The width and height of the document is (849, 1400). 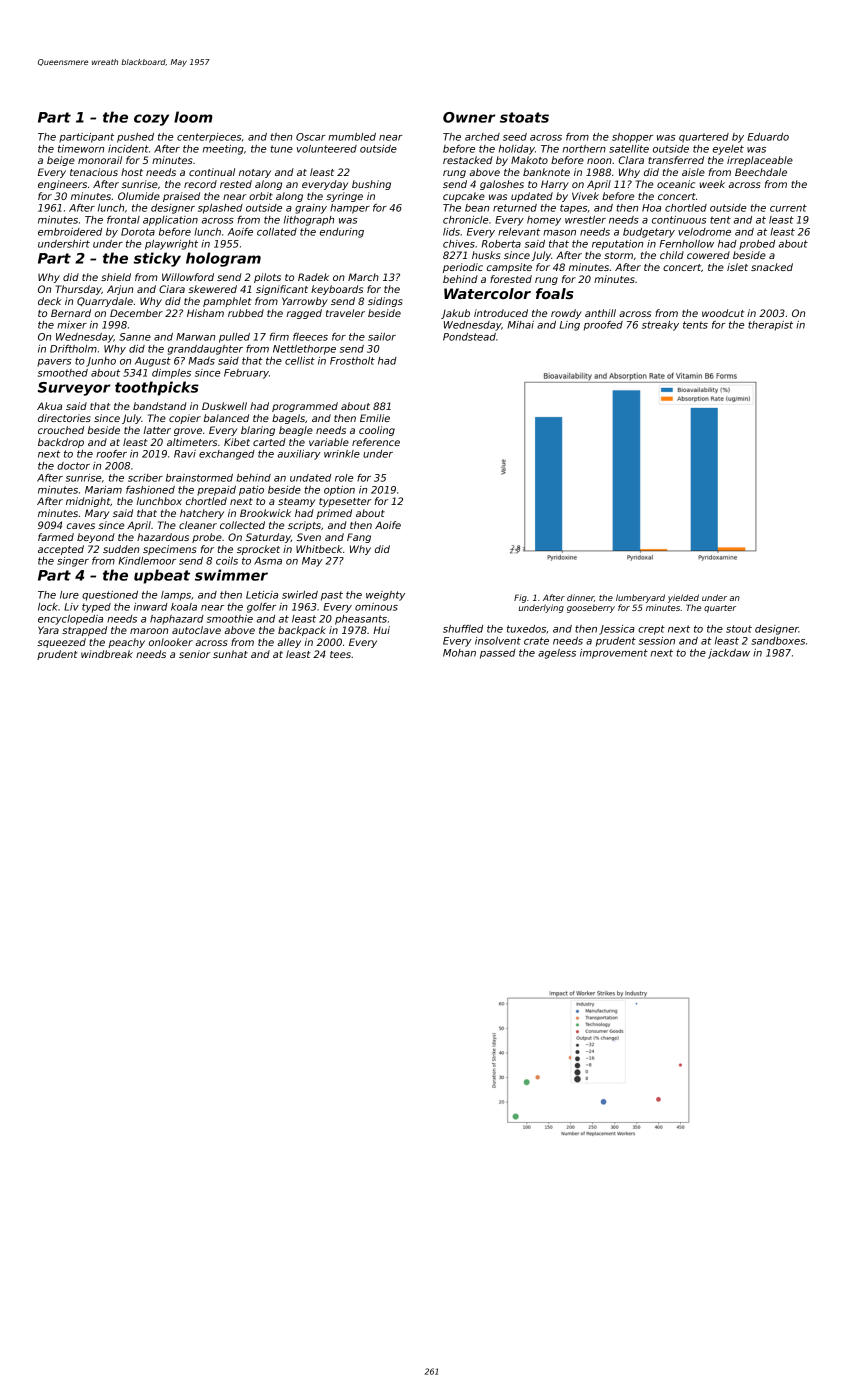 I want to click on farmed, so click(x=56, y=537).
